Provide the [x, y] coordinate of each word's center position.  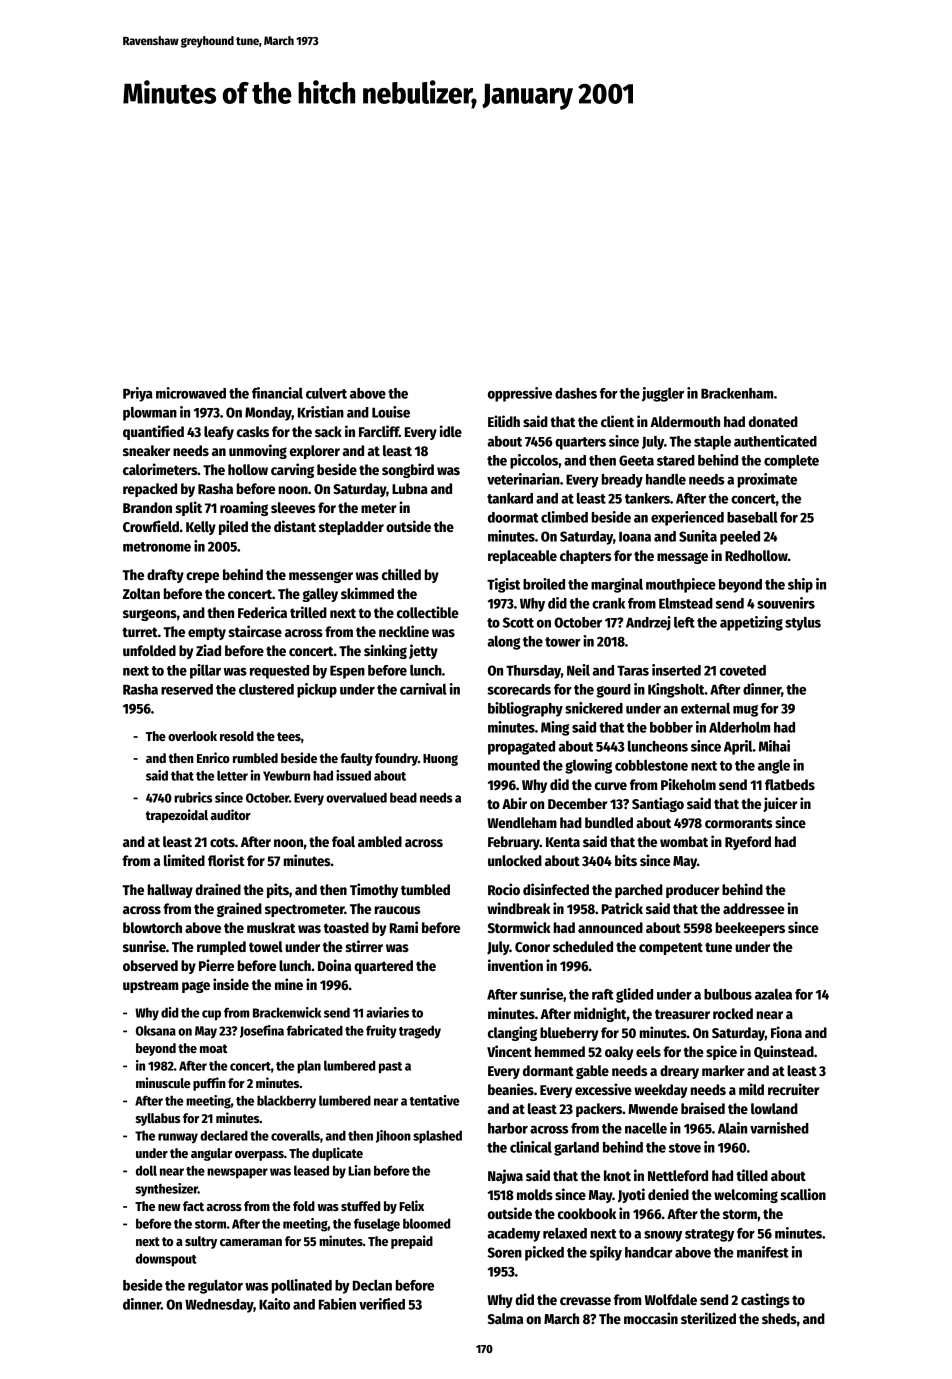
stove [685, 1148]
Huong [440, 760]
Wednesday [219, 1306]
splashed [437, 1137]
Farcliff [379, 431]
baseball [752, 517]
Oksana [156, 1030]
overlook [192, 736]
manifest [763, 1252]
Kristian [321, 412]
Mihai [774, 746]
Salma [505, 1318]
